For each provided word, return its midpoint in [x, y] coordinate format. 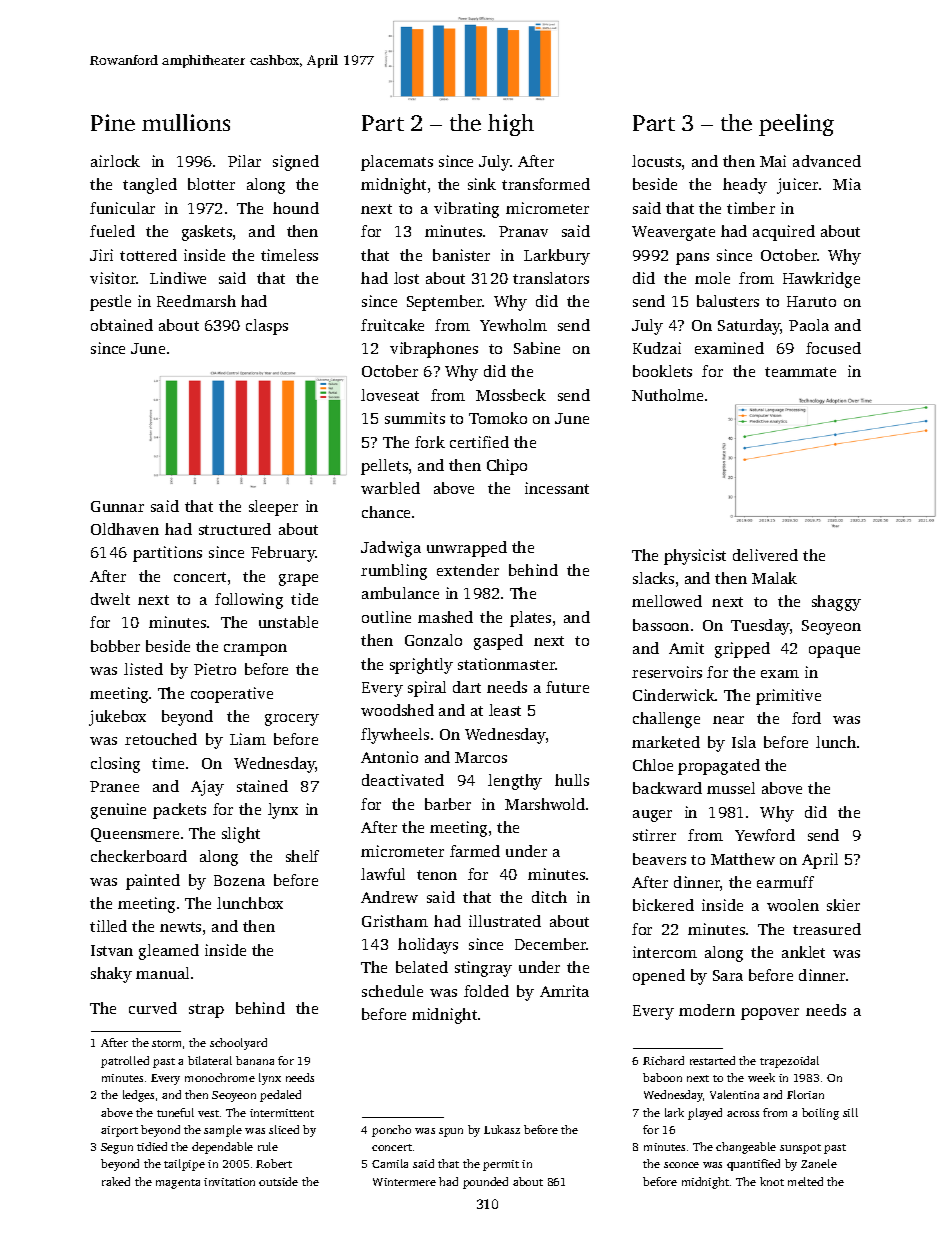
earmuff [785, 882]
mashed [445, 617]
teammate [800, 372]
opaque [834, 652]
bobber [115, 646]
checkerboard [139, 856]
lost [406, 278]
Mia [847, 184]
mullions [186, 122]
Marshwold [545, 804]
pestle [110, 303]
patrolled [125, 1062]
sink [482, 184]
